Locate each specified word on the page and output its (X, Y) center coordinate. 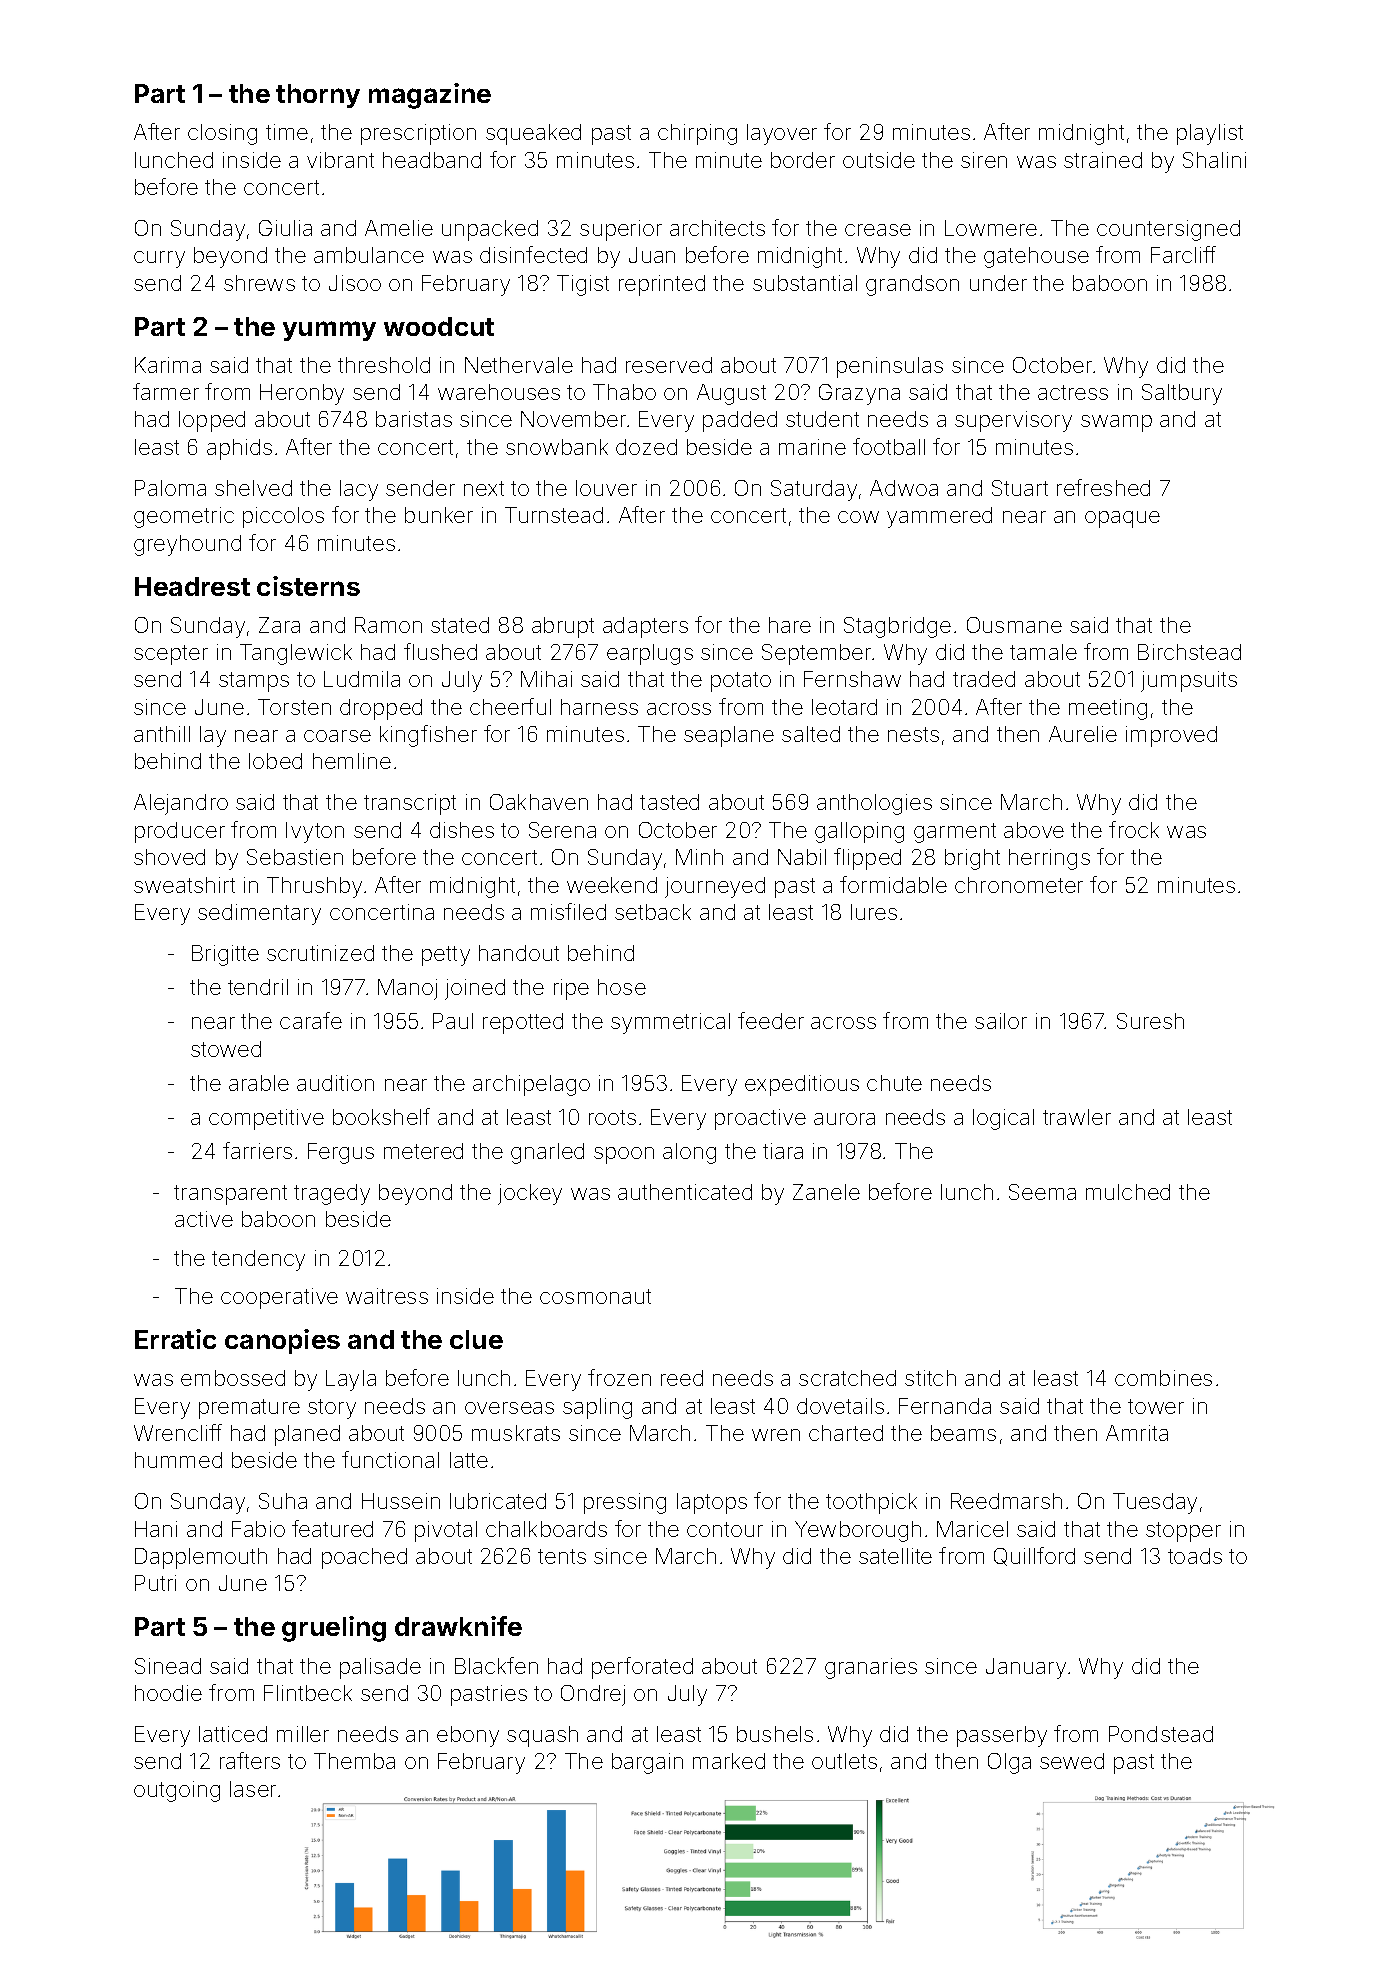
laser (253, 1789)
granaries (871, 1668)
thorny (318, 96)
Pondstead (1161, 1734)
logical (1003, 1119)
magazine (430, 96)
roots (612, 1117)
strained (1103, 160)
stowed (226, 1049)
